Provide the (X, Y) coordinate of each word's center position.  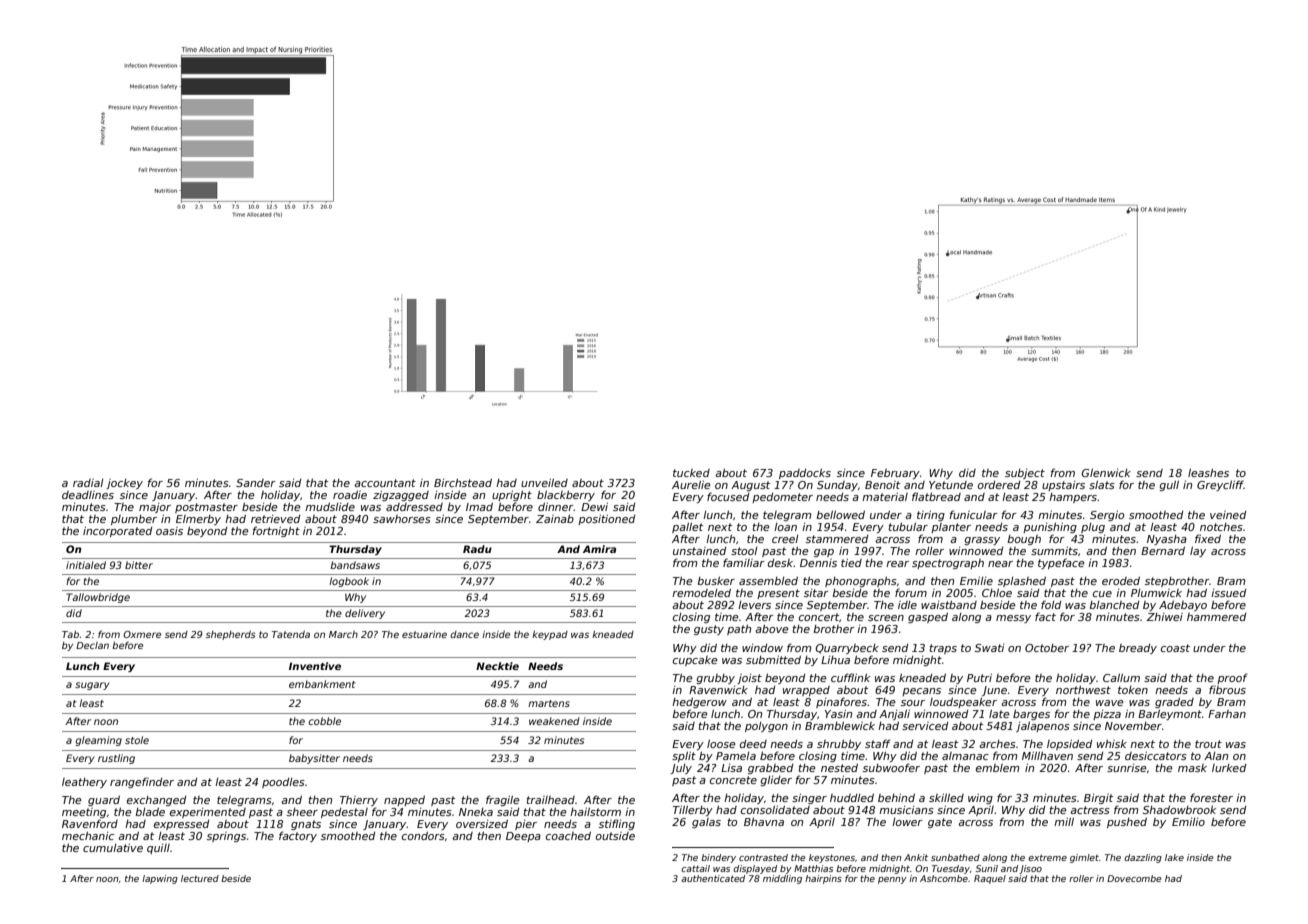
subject (1025, 474)
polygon (766, 727)
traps (943, 649)
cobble (325, 721)
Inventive (315, 666)
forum (911, 592)
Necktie (497, 666)
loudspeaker (963, 702)
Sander (256, 483)
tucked (691, 473)
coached (568, 835)
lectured (200, 878)
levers (754, 605)
